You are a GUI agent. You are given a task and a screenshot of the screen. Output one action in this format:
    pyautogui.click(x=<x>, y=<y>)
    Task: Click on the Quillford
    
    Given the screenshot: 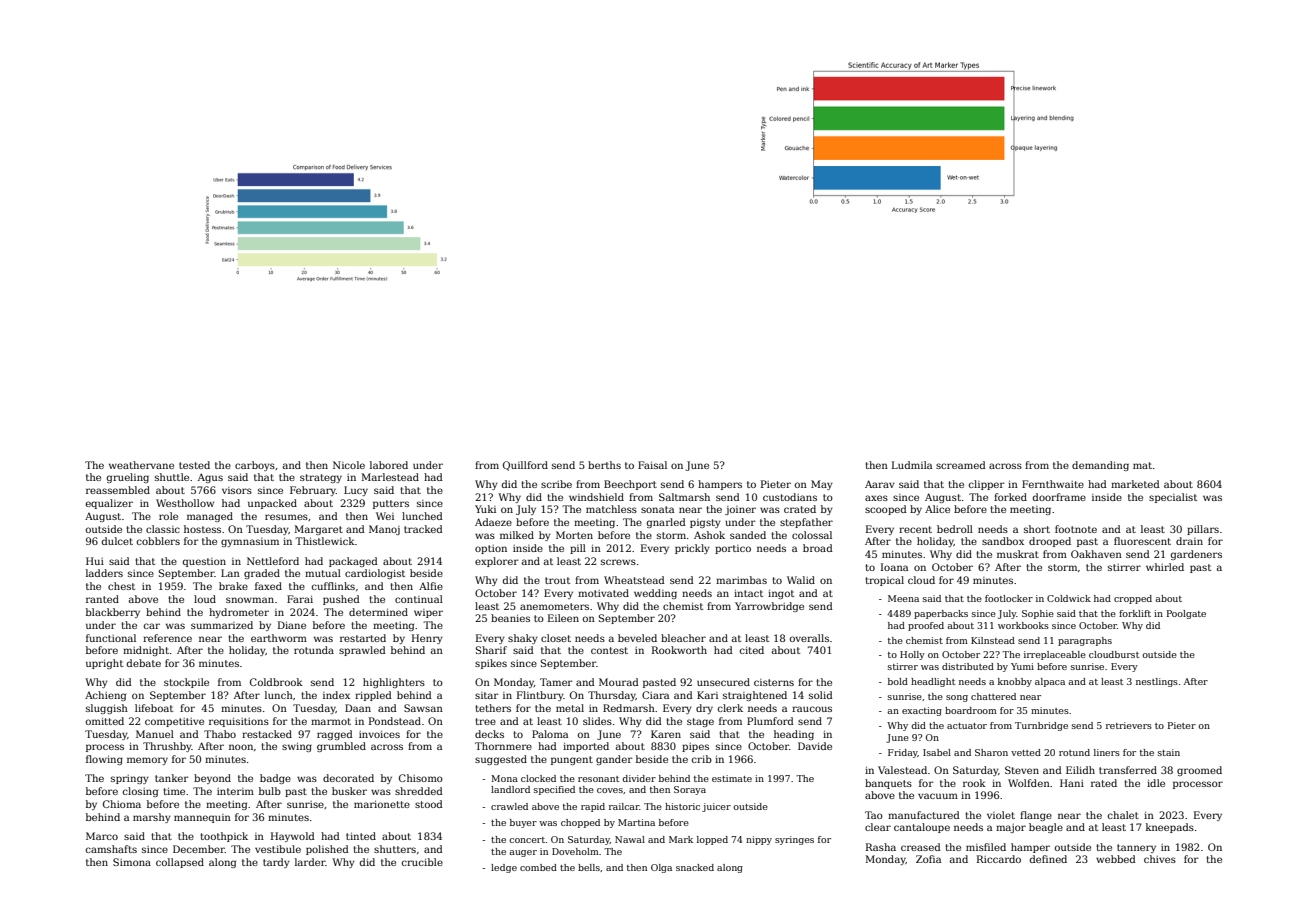 What is the action you would take?
    pyautogui.click(x=525, y=466)
